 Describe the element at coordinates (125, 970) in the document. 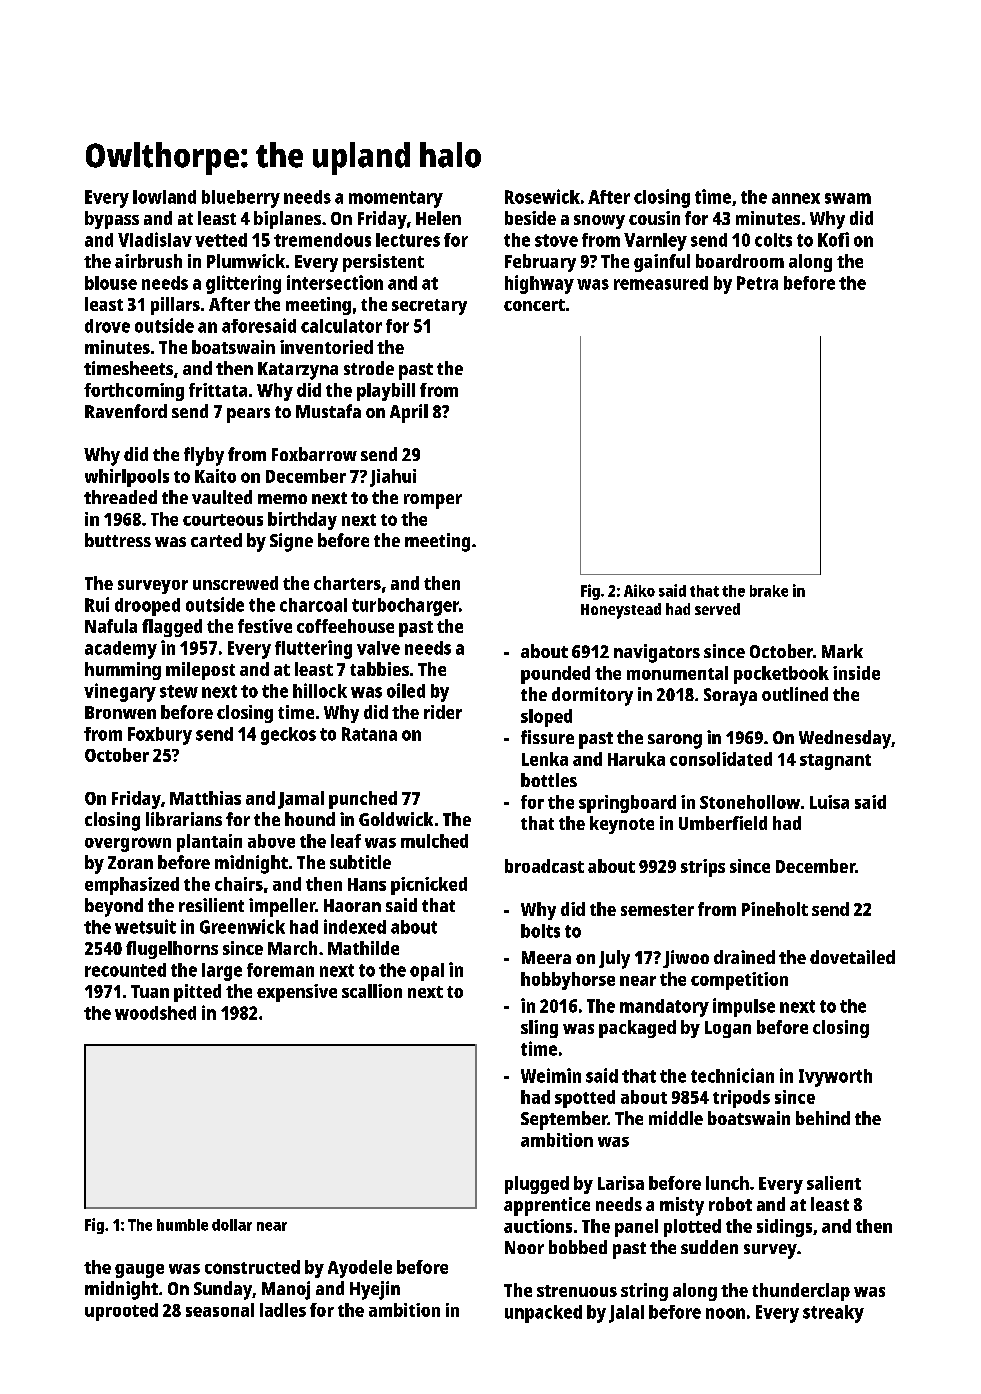

I see `recounted` at that location.
